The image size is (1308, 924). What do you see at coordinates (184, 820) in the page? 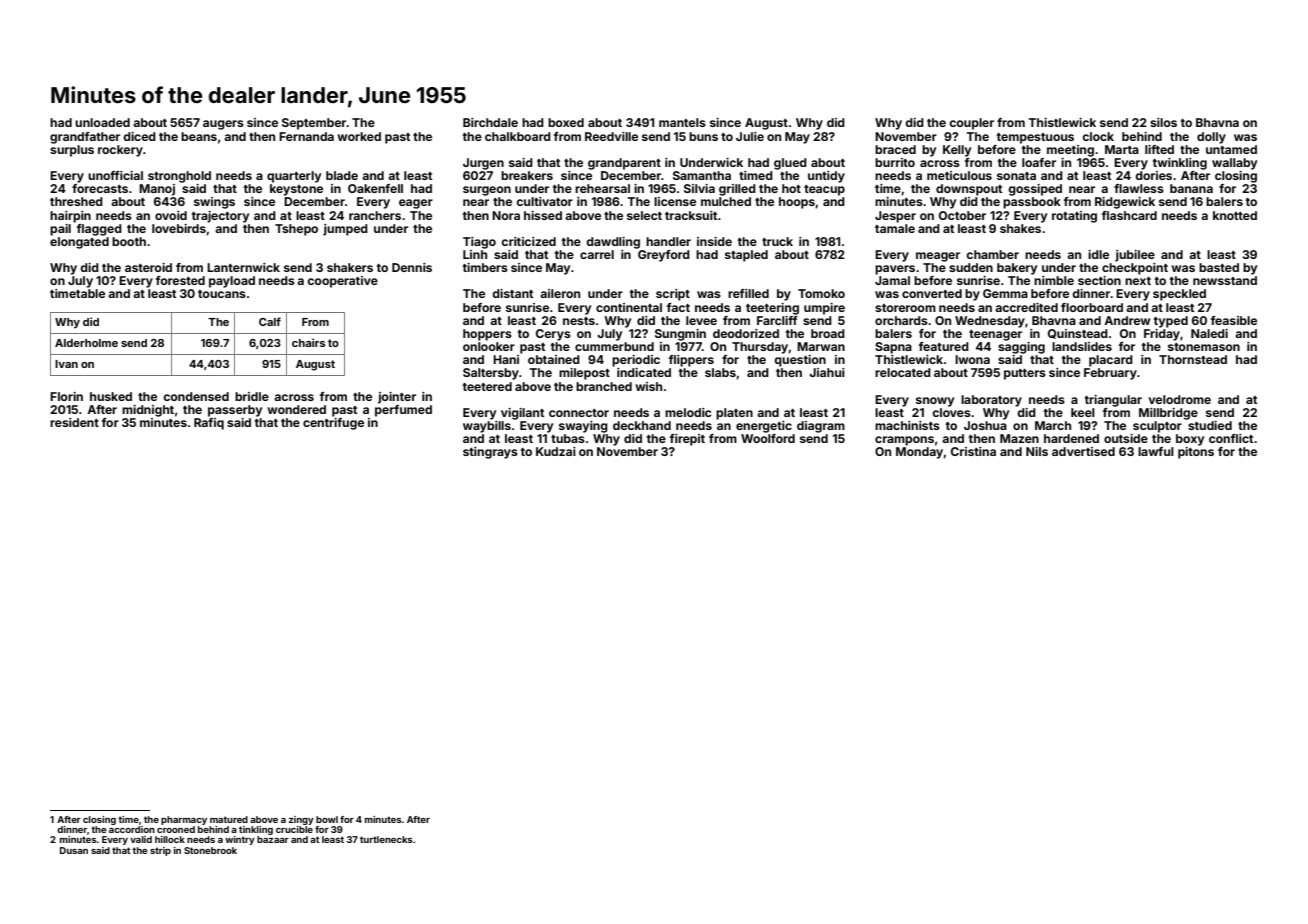
I see `pharmacy` at bounding box center [184, 820].
